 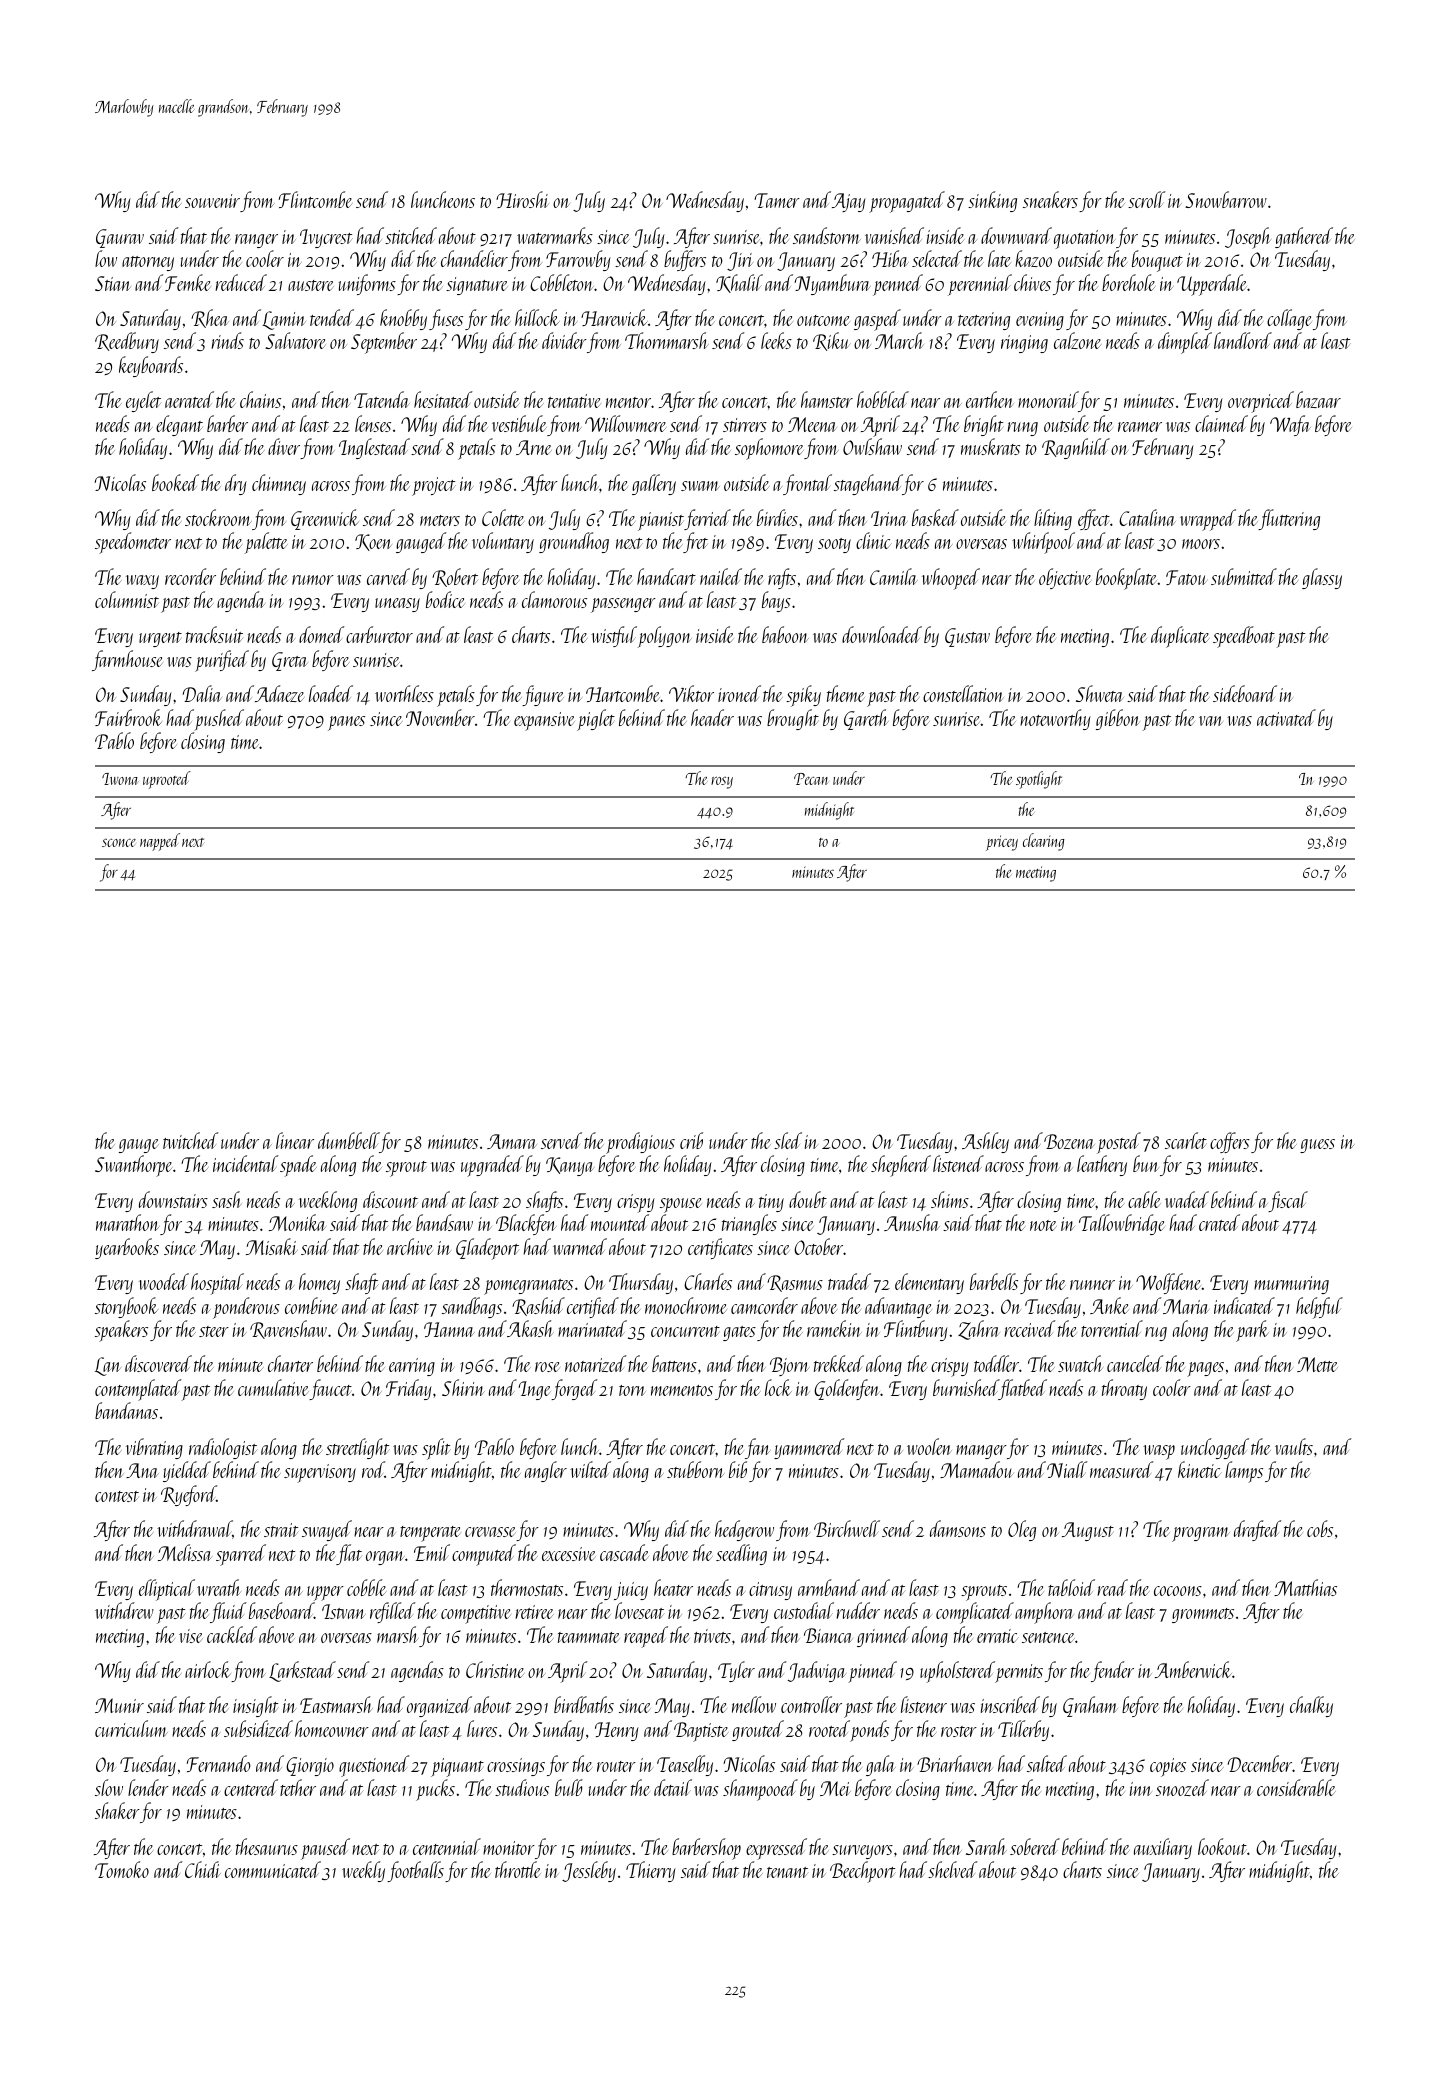 I want to click on hedgerow, so click(x=744, y=1530).
